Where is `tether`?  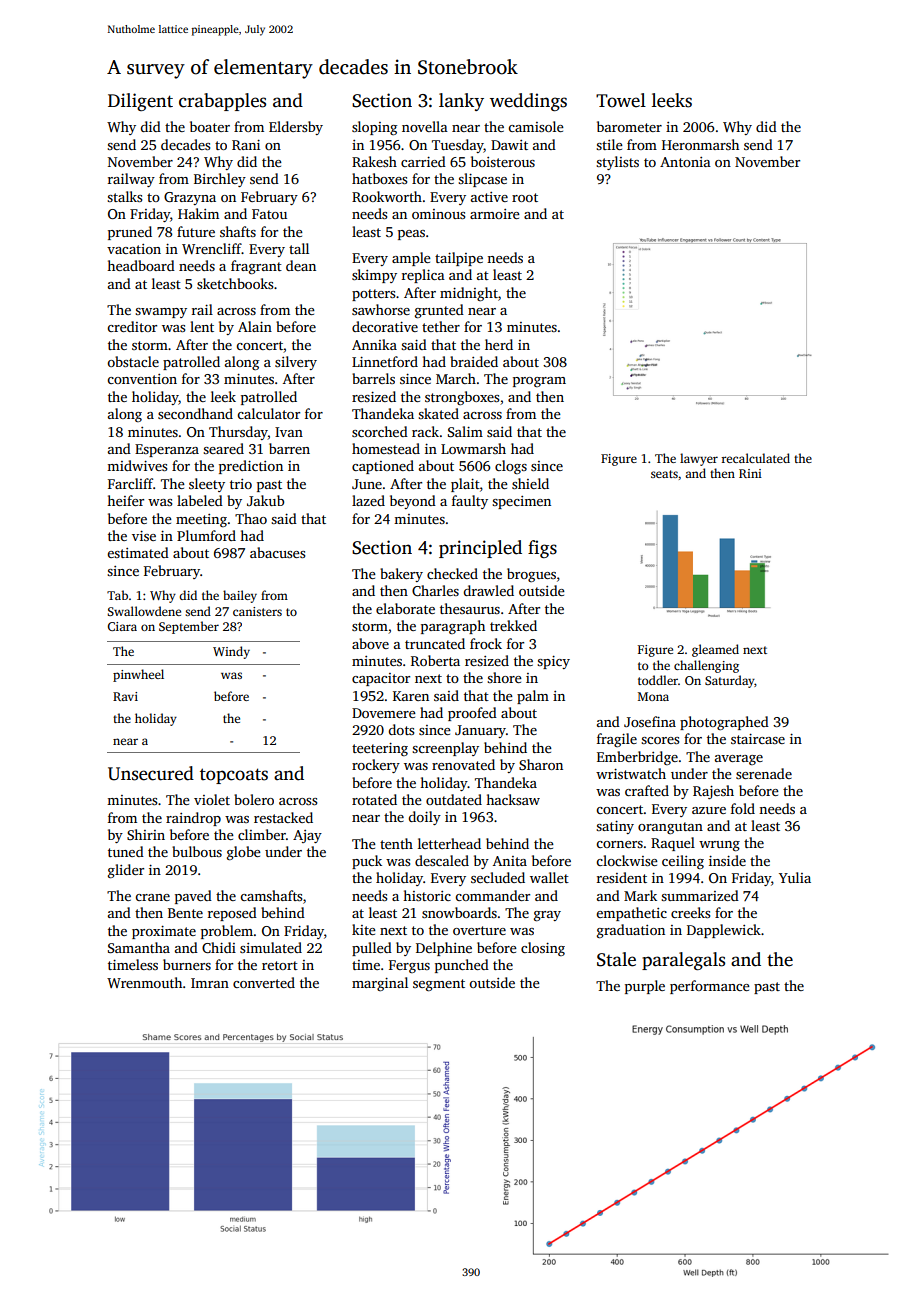 tether is located at coordinates (441, 326).
